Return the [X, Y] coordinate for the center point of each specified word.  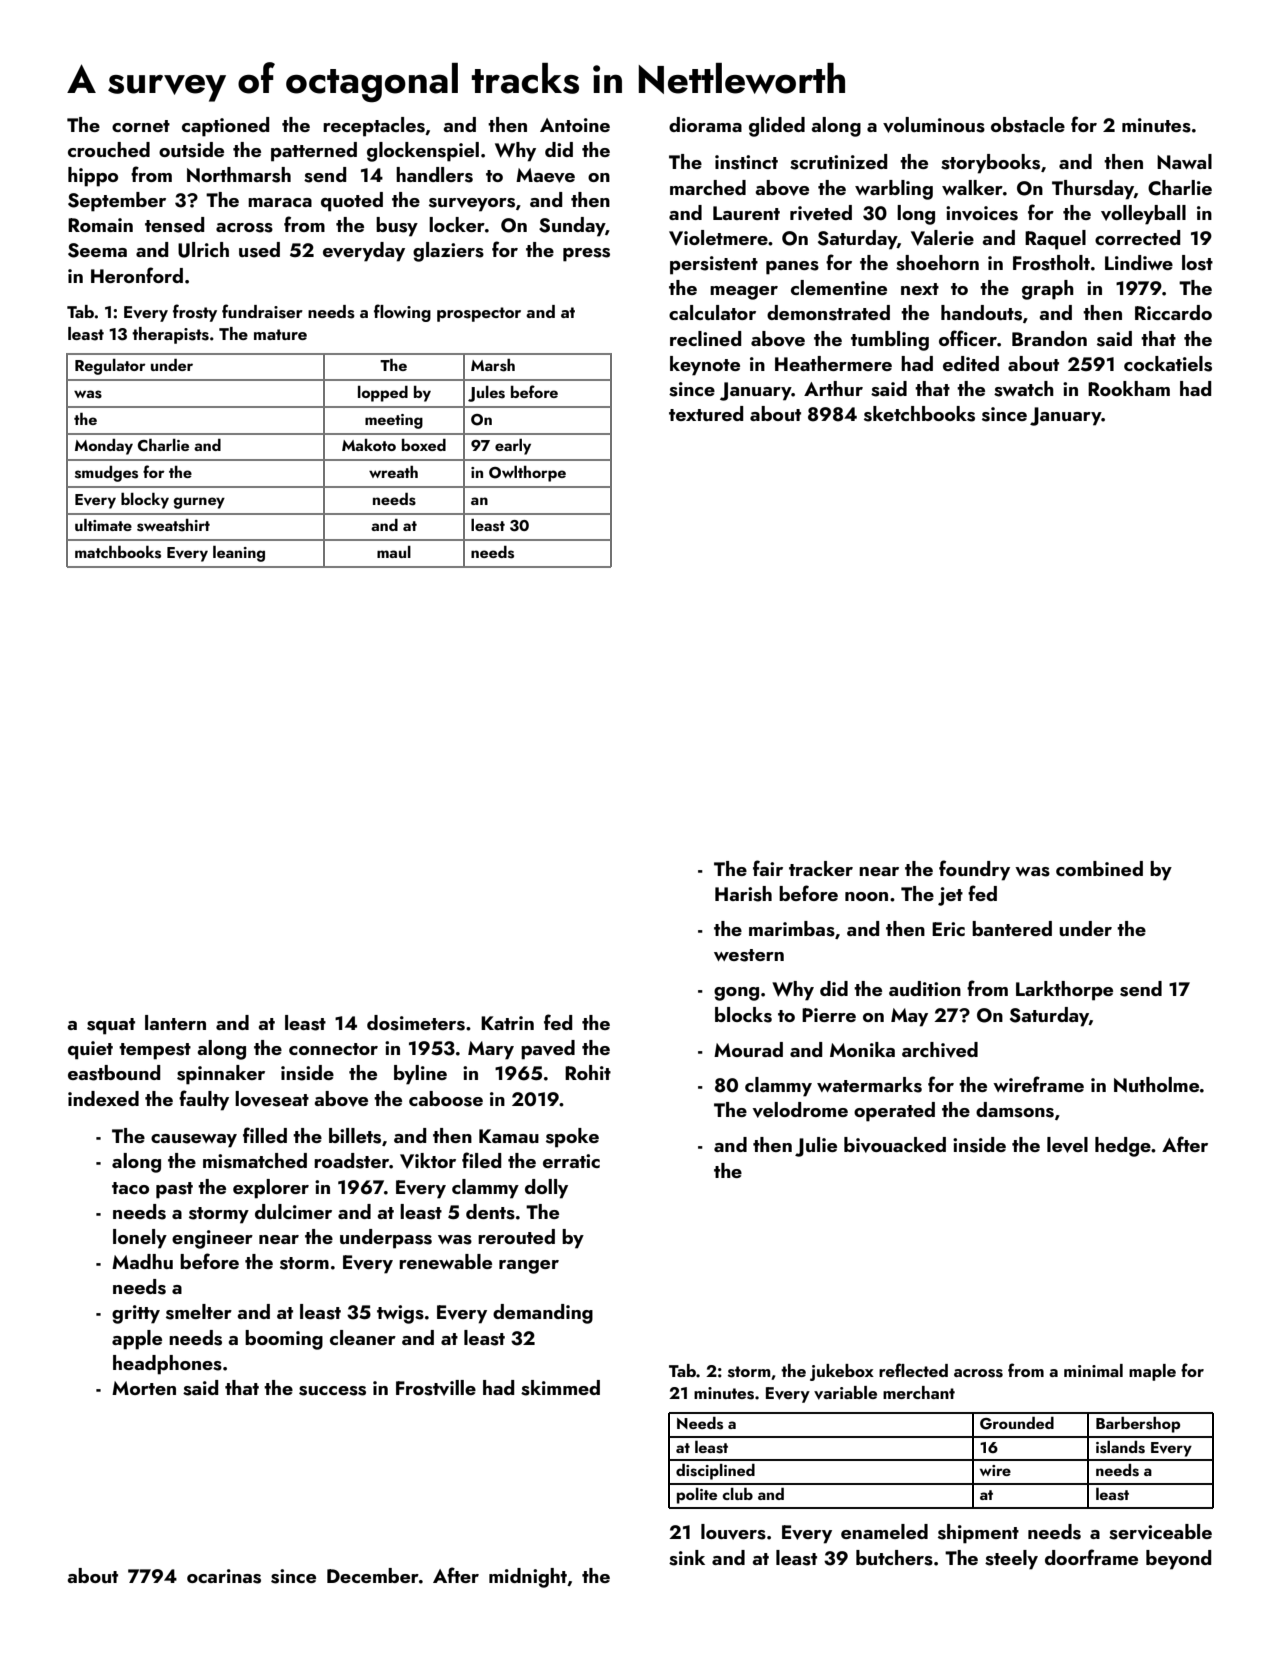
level [1067, 1145]
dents [490, 1212]
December [373, 1575]
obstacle [1028, 125]
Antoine [575, 125]
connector [333, 1049]
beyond [1178, 1560]
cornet [141, 126]
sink [687, 1558]
